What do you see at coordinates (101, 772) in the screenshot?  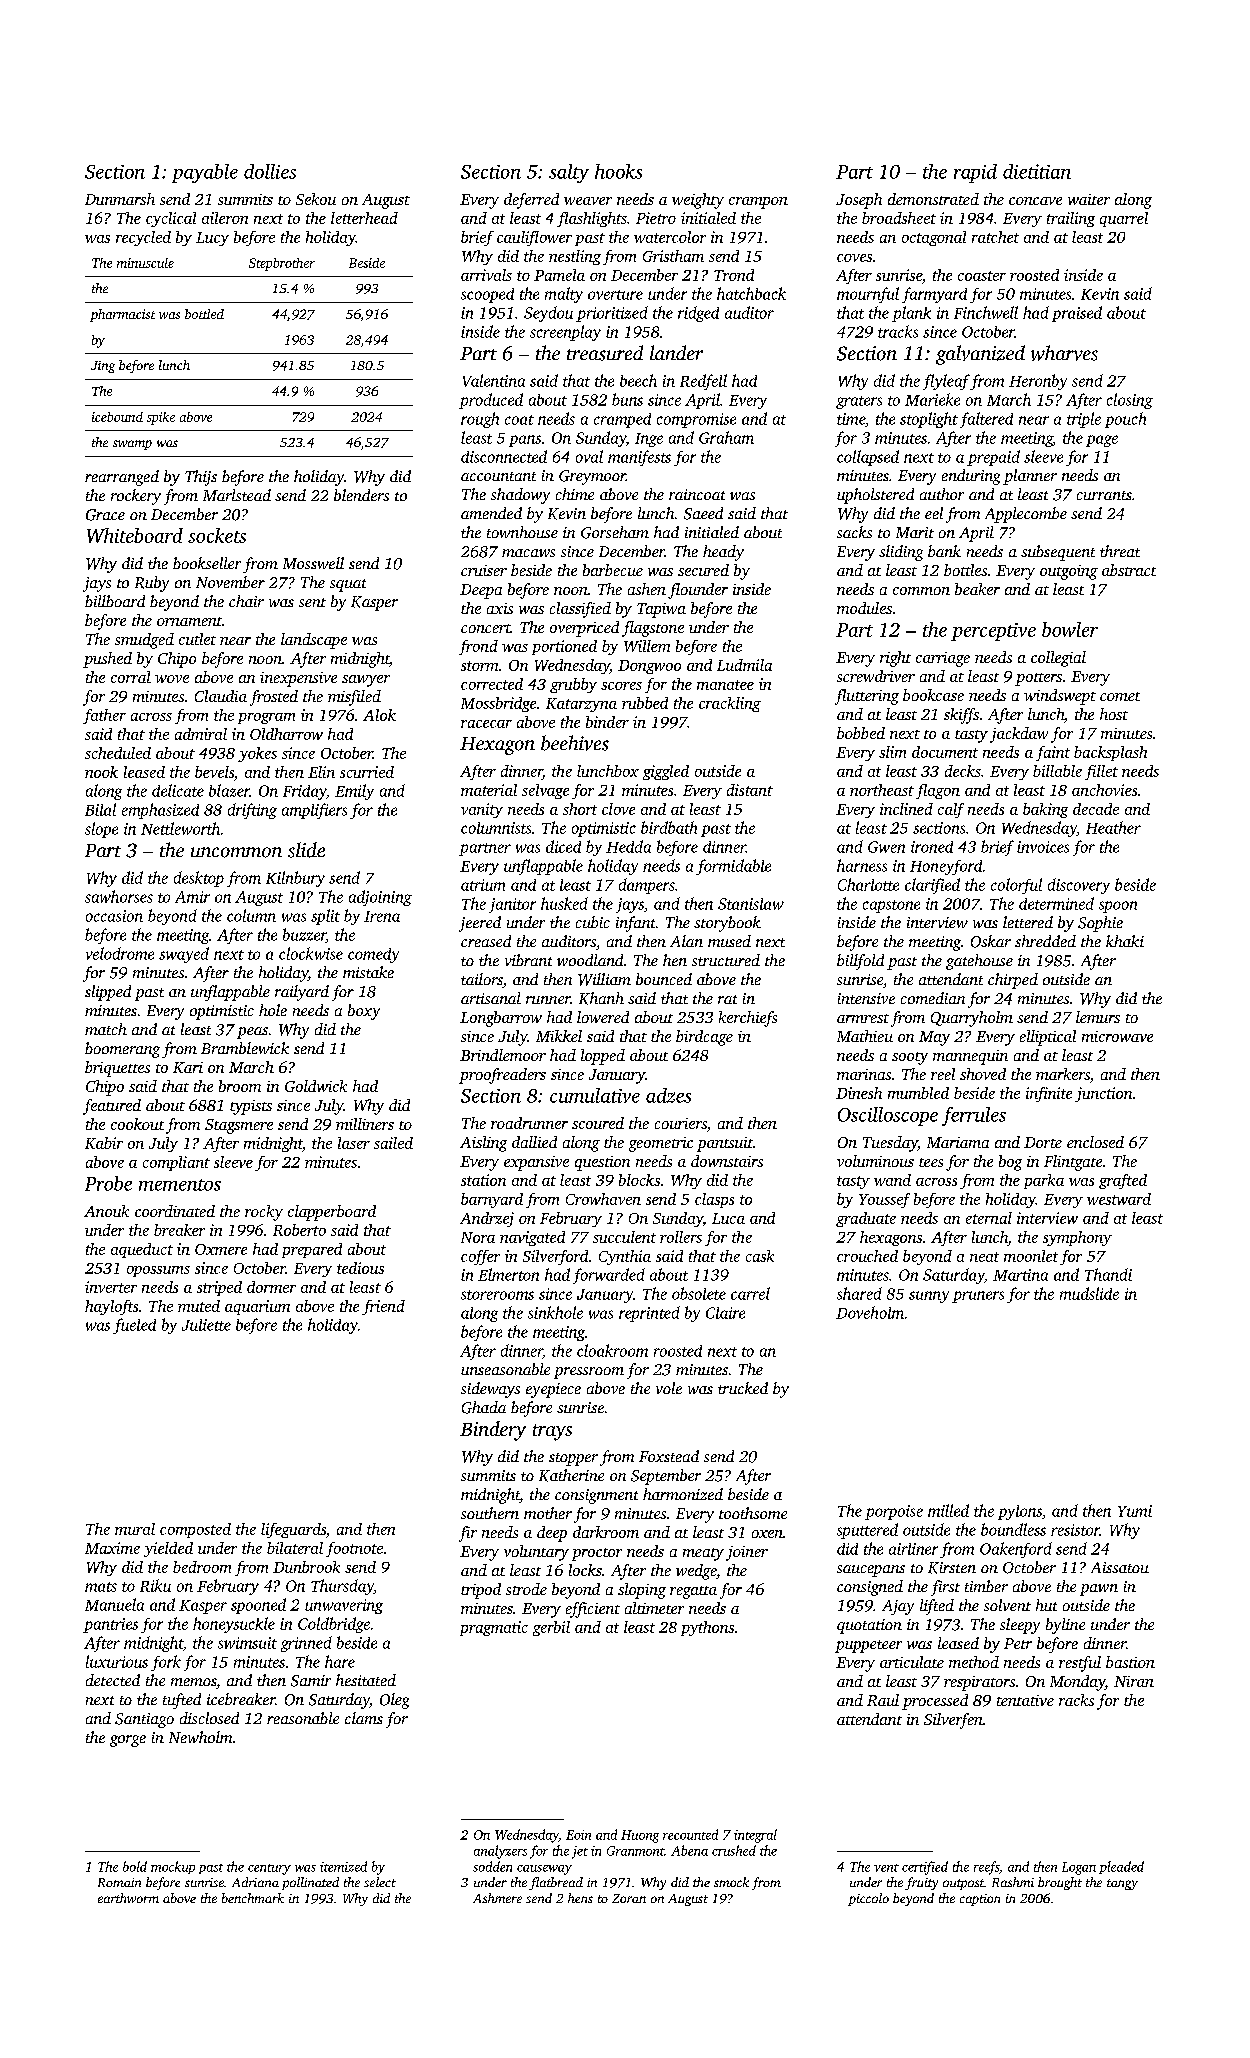 I see `nook` at bounding box center [101, 772].
